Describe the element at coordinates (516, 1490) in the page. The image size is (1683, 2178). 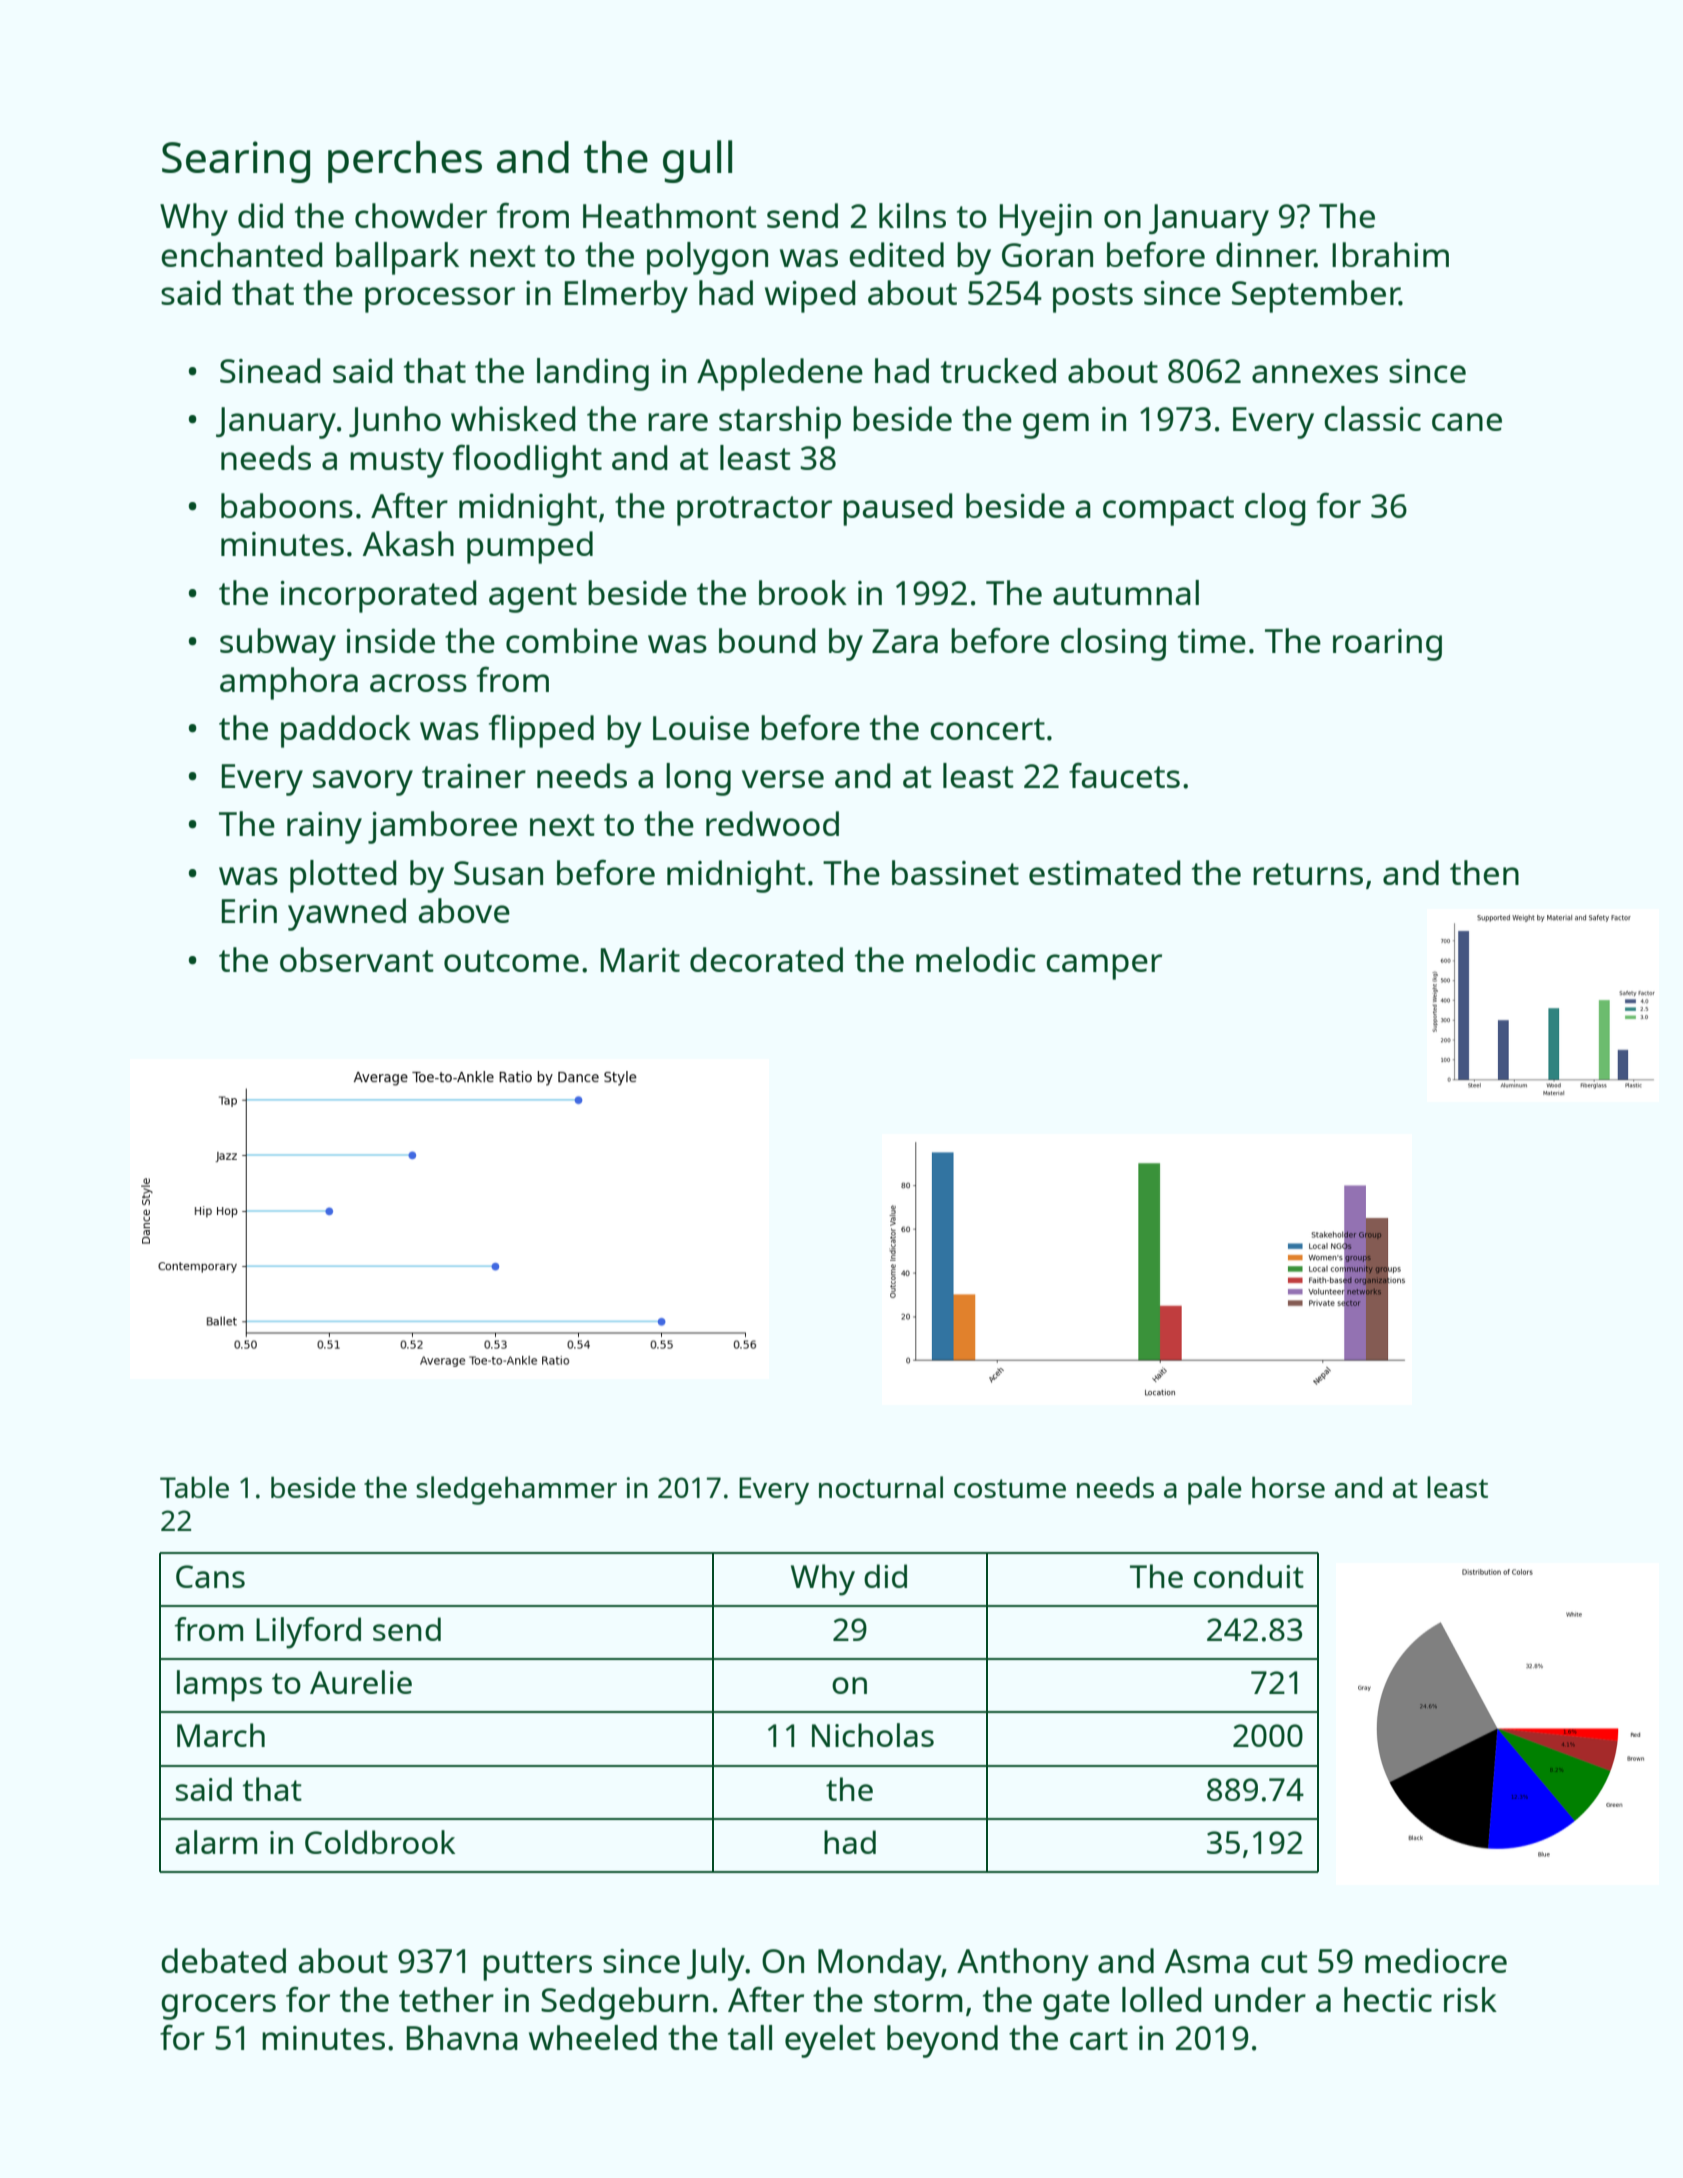
I see `sledgehammer` at that location.
